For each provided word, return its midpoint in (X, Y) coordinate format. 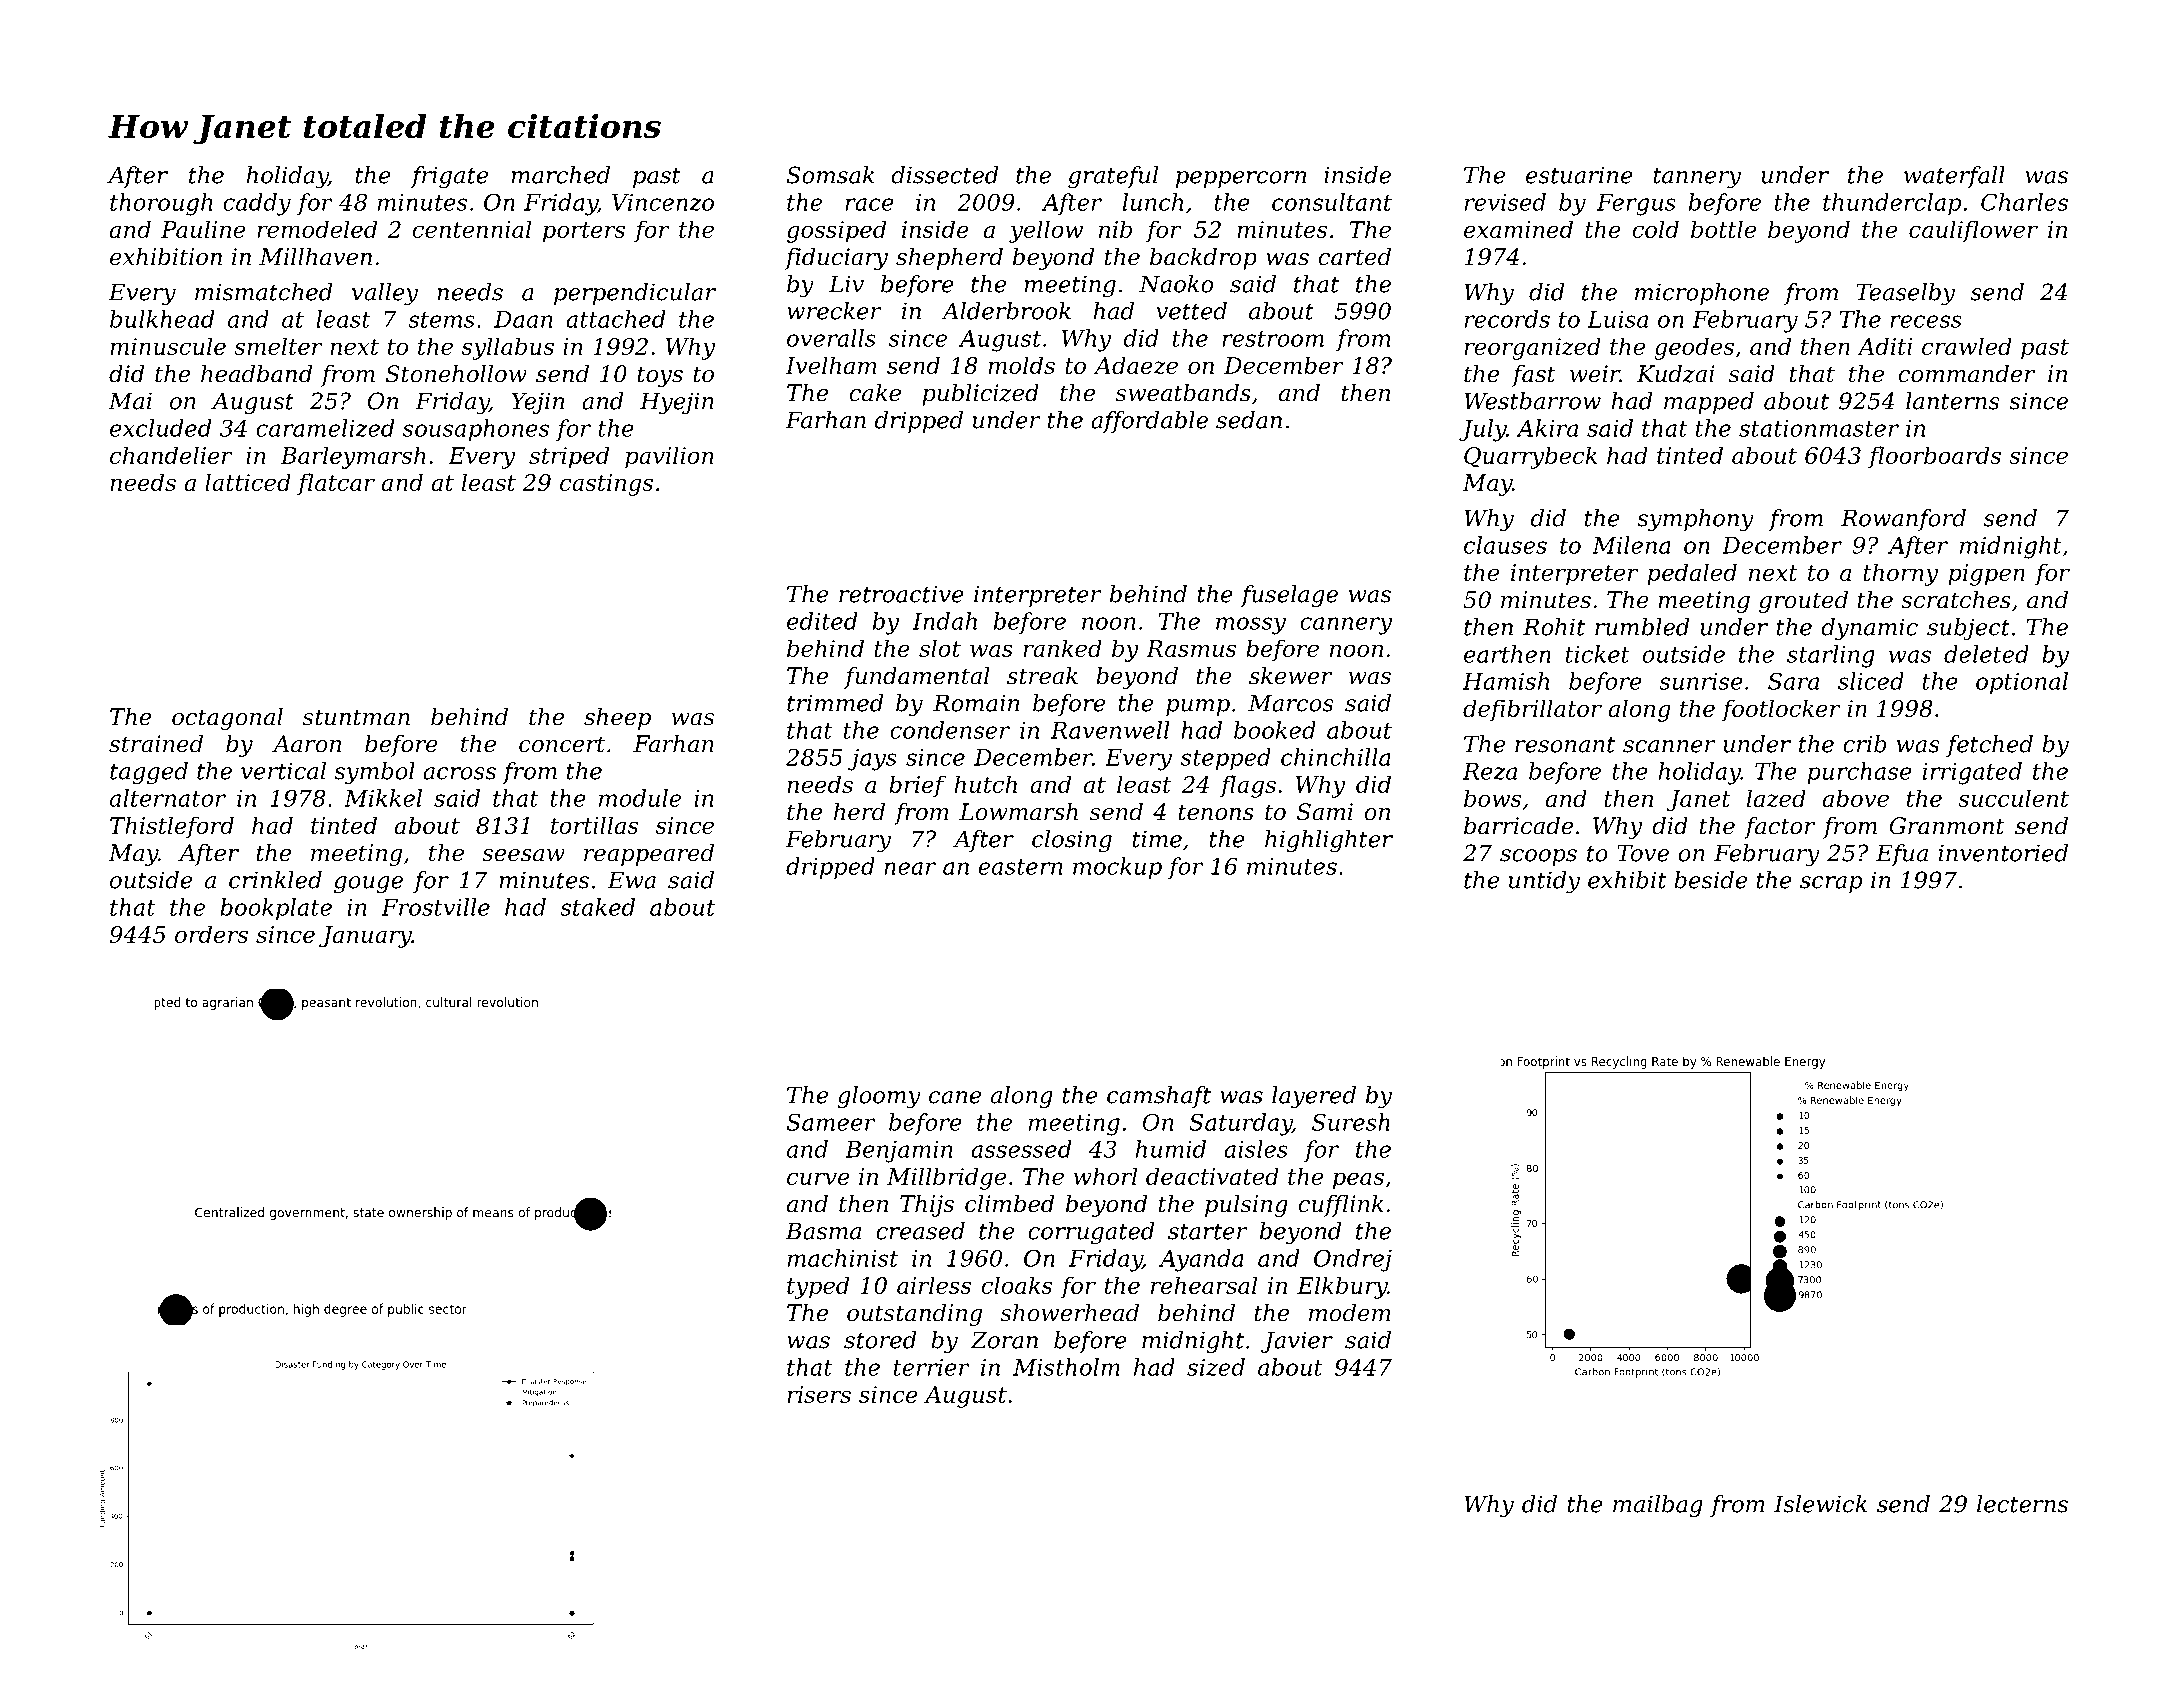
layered (1314, 1097)
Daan (523, 319)
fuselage (1289, 596)
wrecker (834, 311)
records (1507, 319)
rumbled (1642, 627)
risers (819, 1394)
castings (606, 485)
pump (1198, 707)
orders (211, 934)
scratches (1956, 600)
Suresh (1351, 1122)
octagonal (227, 719)
